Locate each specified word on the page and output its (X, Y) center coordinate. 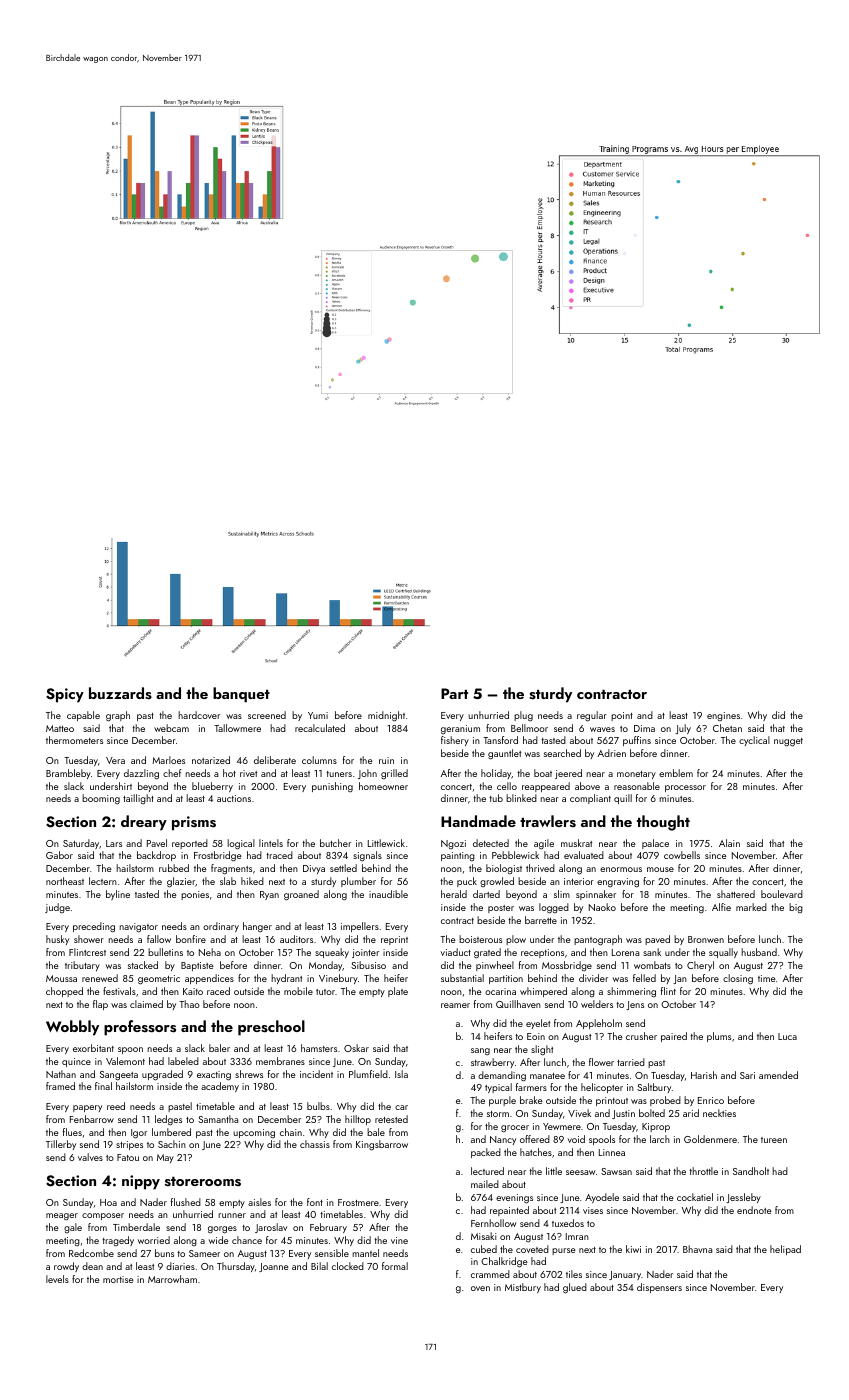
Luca (787, 1036)
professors (140, 1028)
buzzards (120, 693)
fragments (231, 869)
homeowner (383, 786)
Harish (704, 1075)
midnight (386, 716)
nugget (788, 742)
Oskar (356, 1048)
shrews (249, 1074)
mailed (485, 1184)
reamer (455, 1005)
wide (219, 1240)
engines (723, 716)
